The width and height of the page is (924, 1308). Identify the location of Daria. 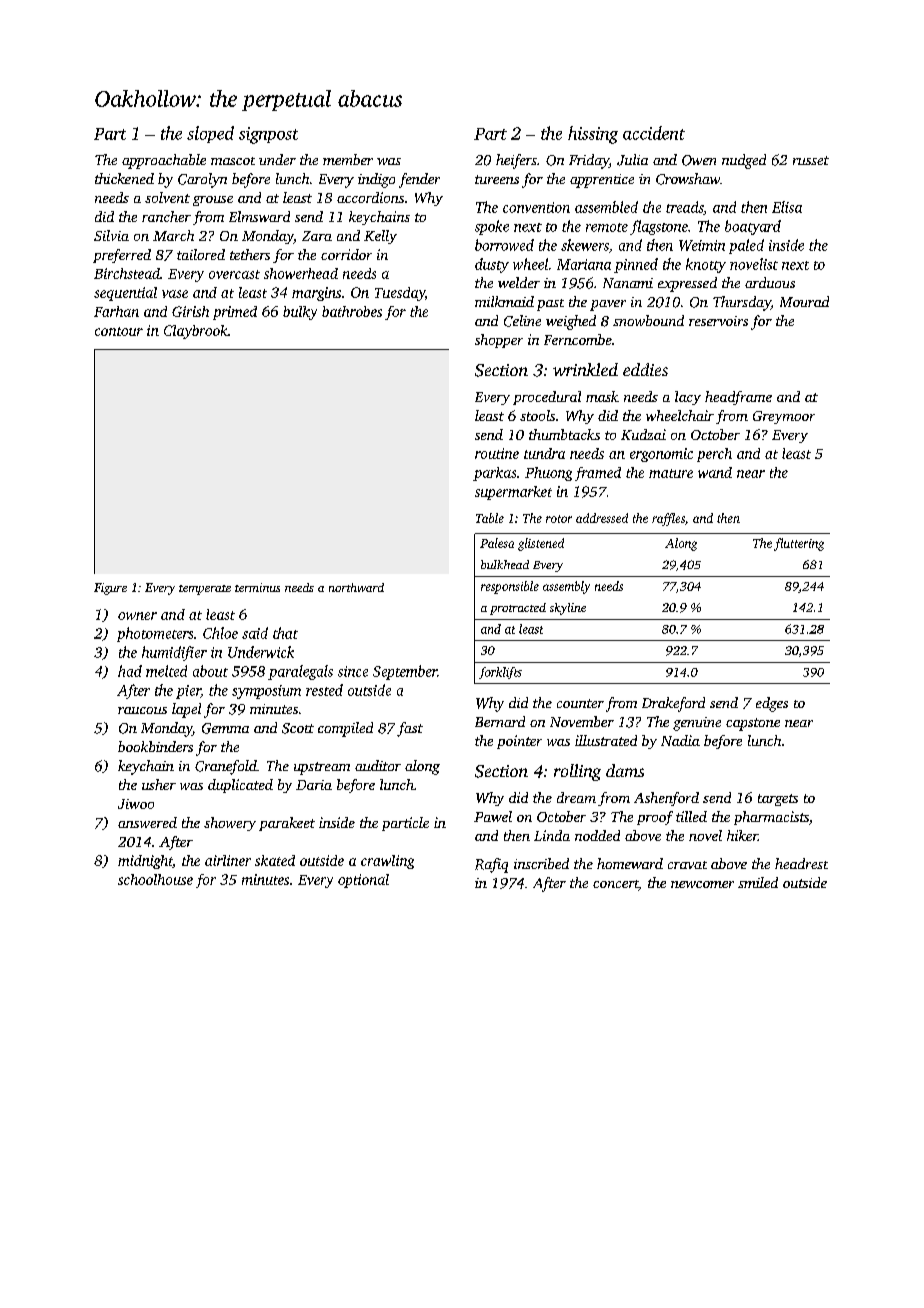
(314, 785).
